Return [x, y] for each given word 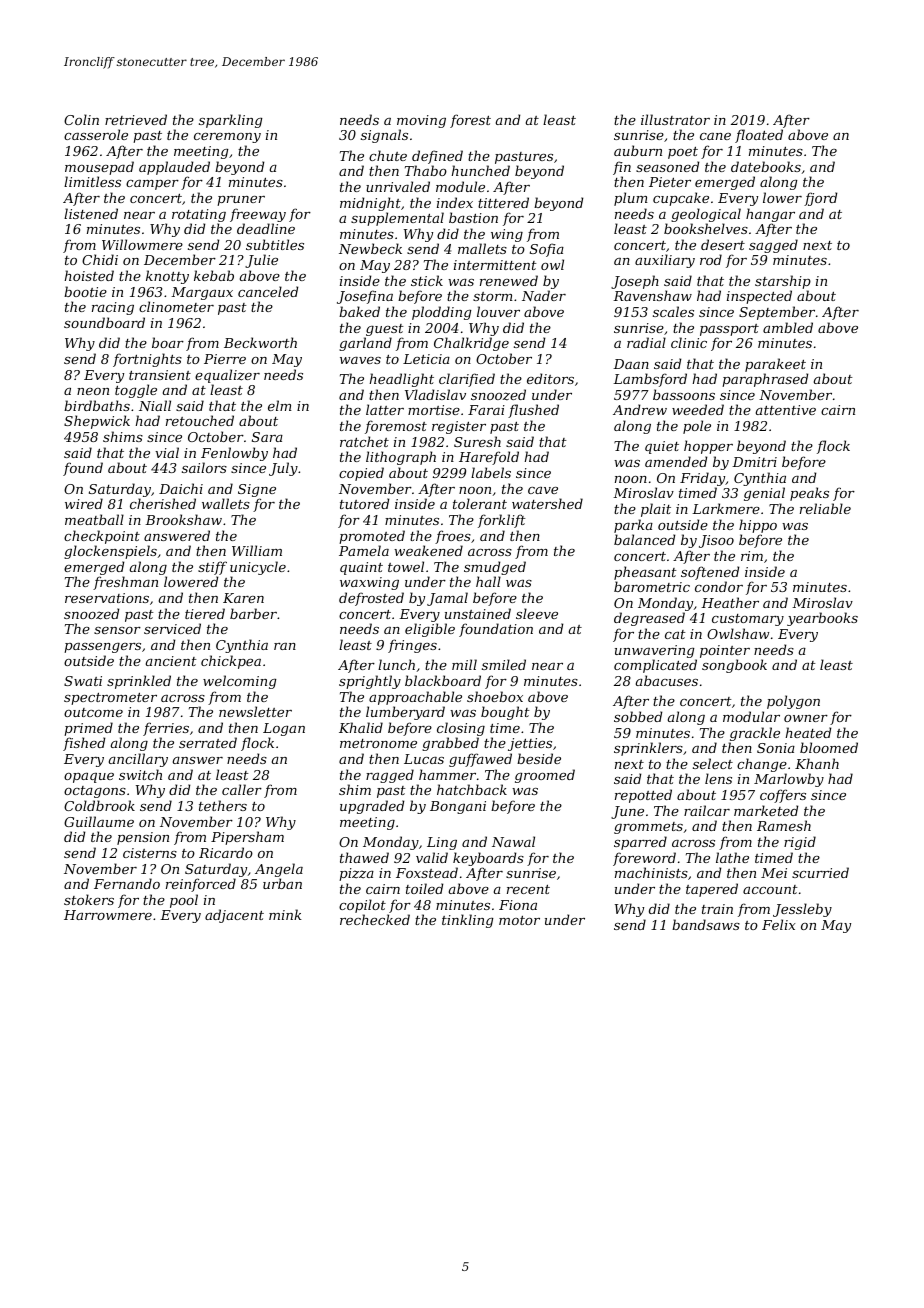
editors [550, 378]
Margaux [202, 293]
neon [93, 391]
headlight [402, 380]
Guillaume [99, 821]
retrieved [136, 119]
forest [470, 121]
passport [729, 330]
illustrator [675, 119]
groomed [545, 776]
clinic [689, 342]
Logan [284, 730]
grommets [648, 828]
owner [806, 718]
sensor [117, 630]
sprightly [370, 682]
